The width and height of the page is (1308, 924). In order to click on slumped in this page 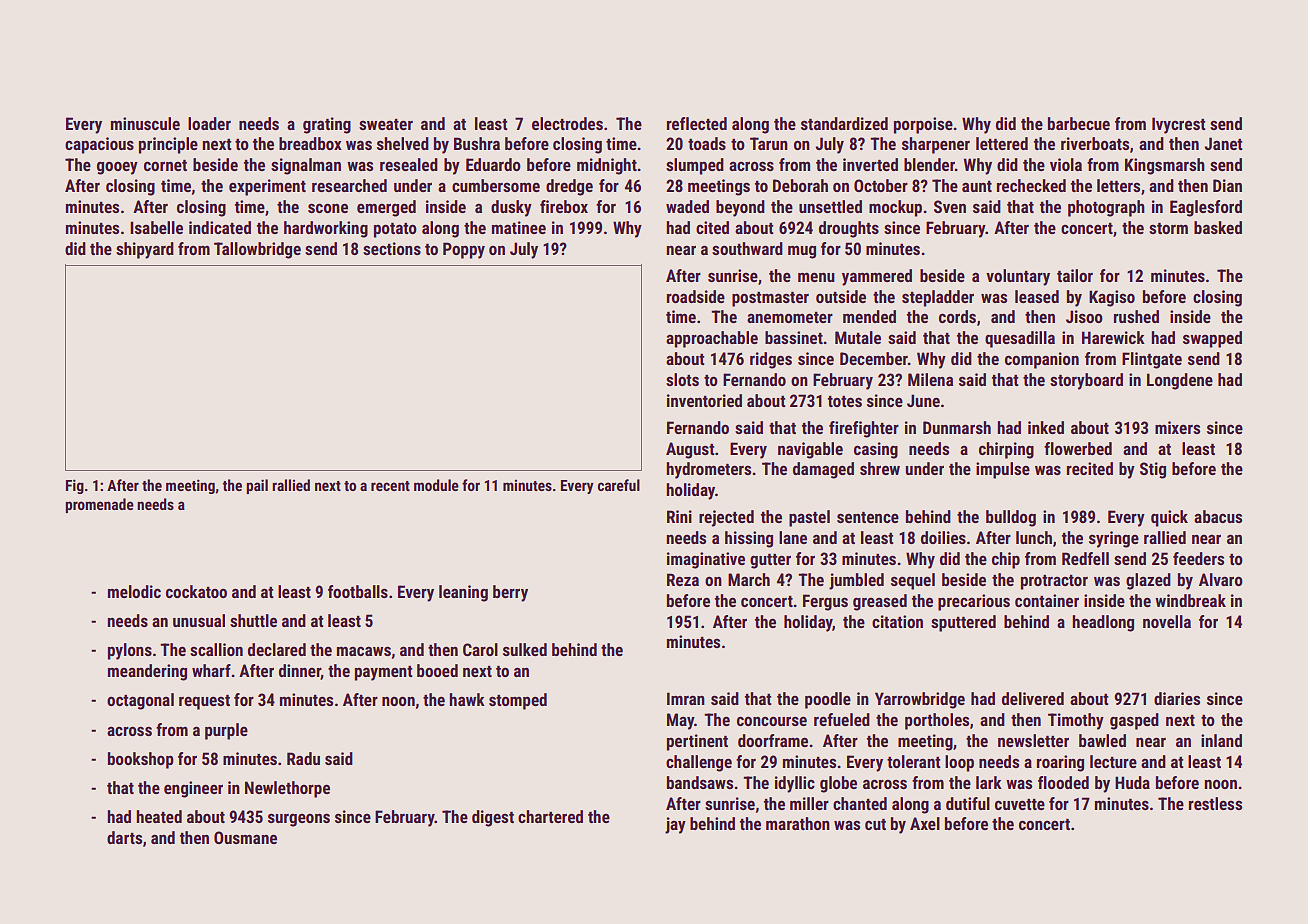, I will do `click(695, 166)`.
